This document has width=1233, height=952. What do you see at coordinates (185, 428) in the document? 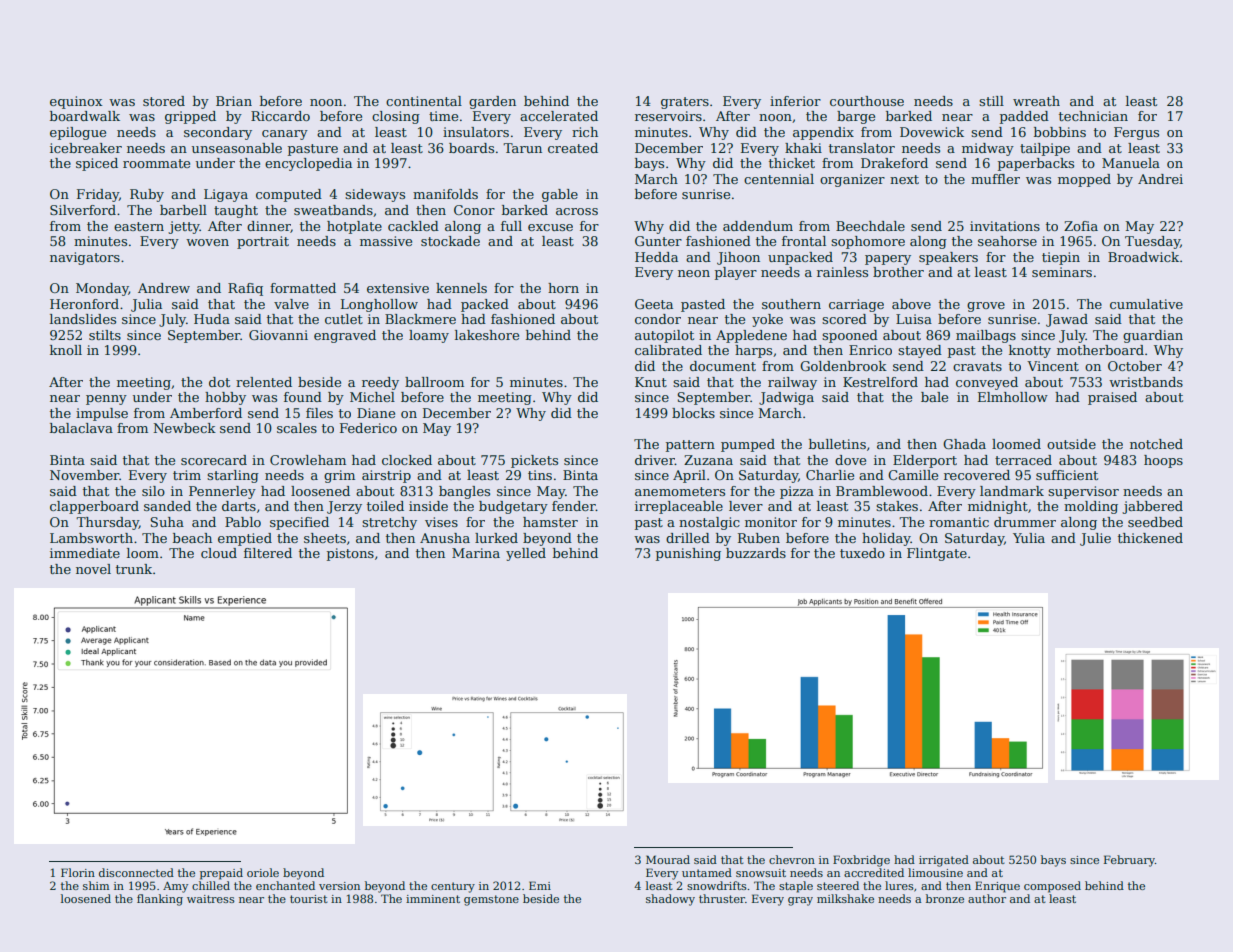
I see `Newbeck` at bounding box center [185, 428].
